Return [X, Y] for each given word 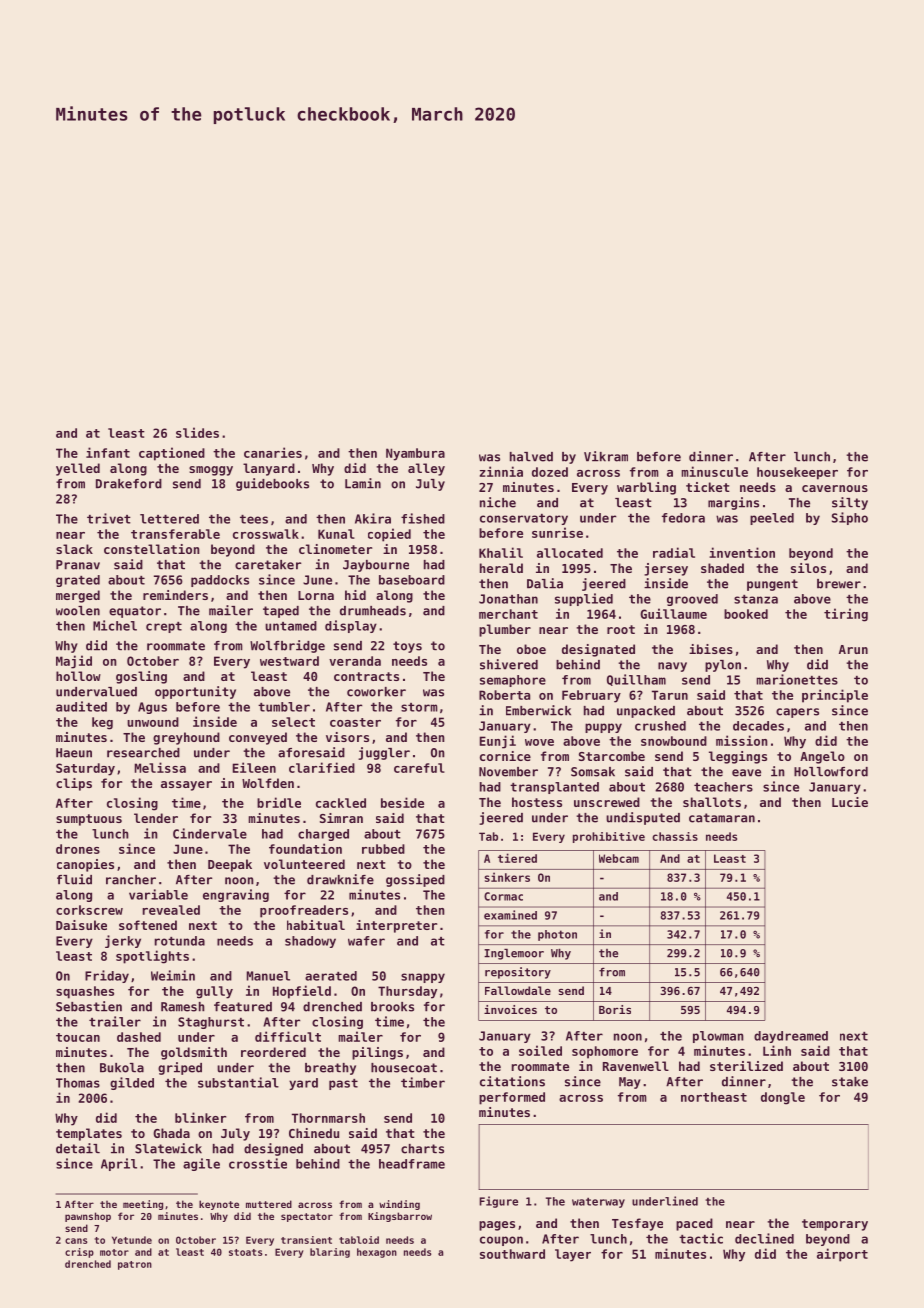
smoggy [211, 471]
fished [423, 518]
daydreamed [791, 1037]
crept [164, 627]
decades [758, 726]
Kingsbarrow [400, 1217]
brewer [839, 584]
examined [510, 915]
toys [407, 647]
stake [850, 1082]
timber [423, 1082]
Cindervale [210, 833]
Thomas [78, 1083]
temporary [835, 1225]
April [119, 1164]
